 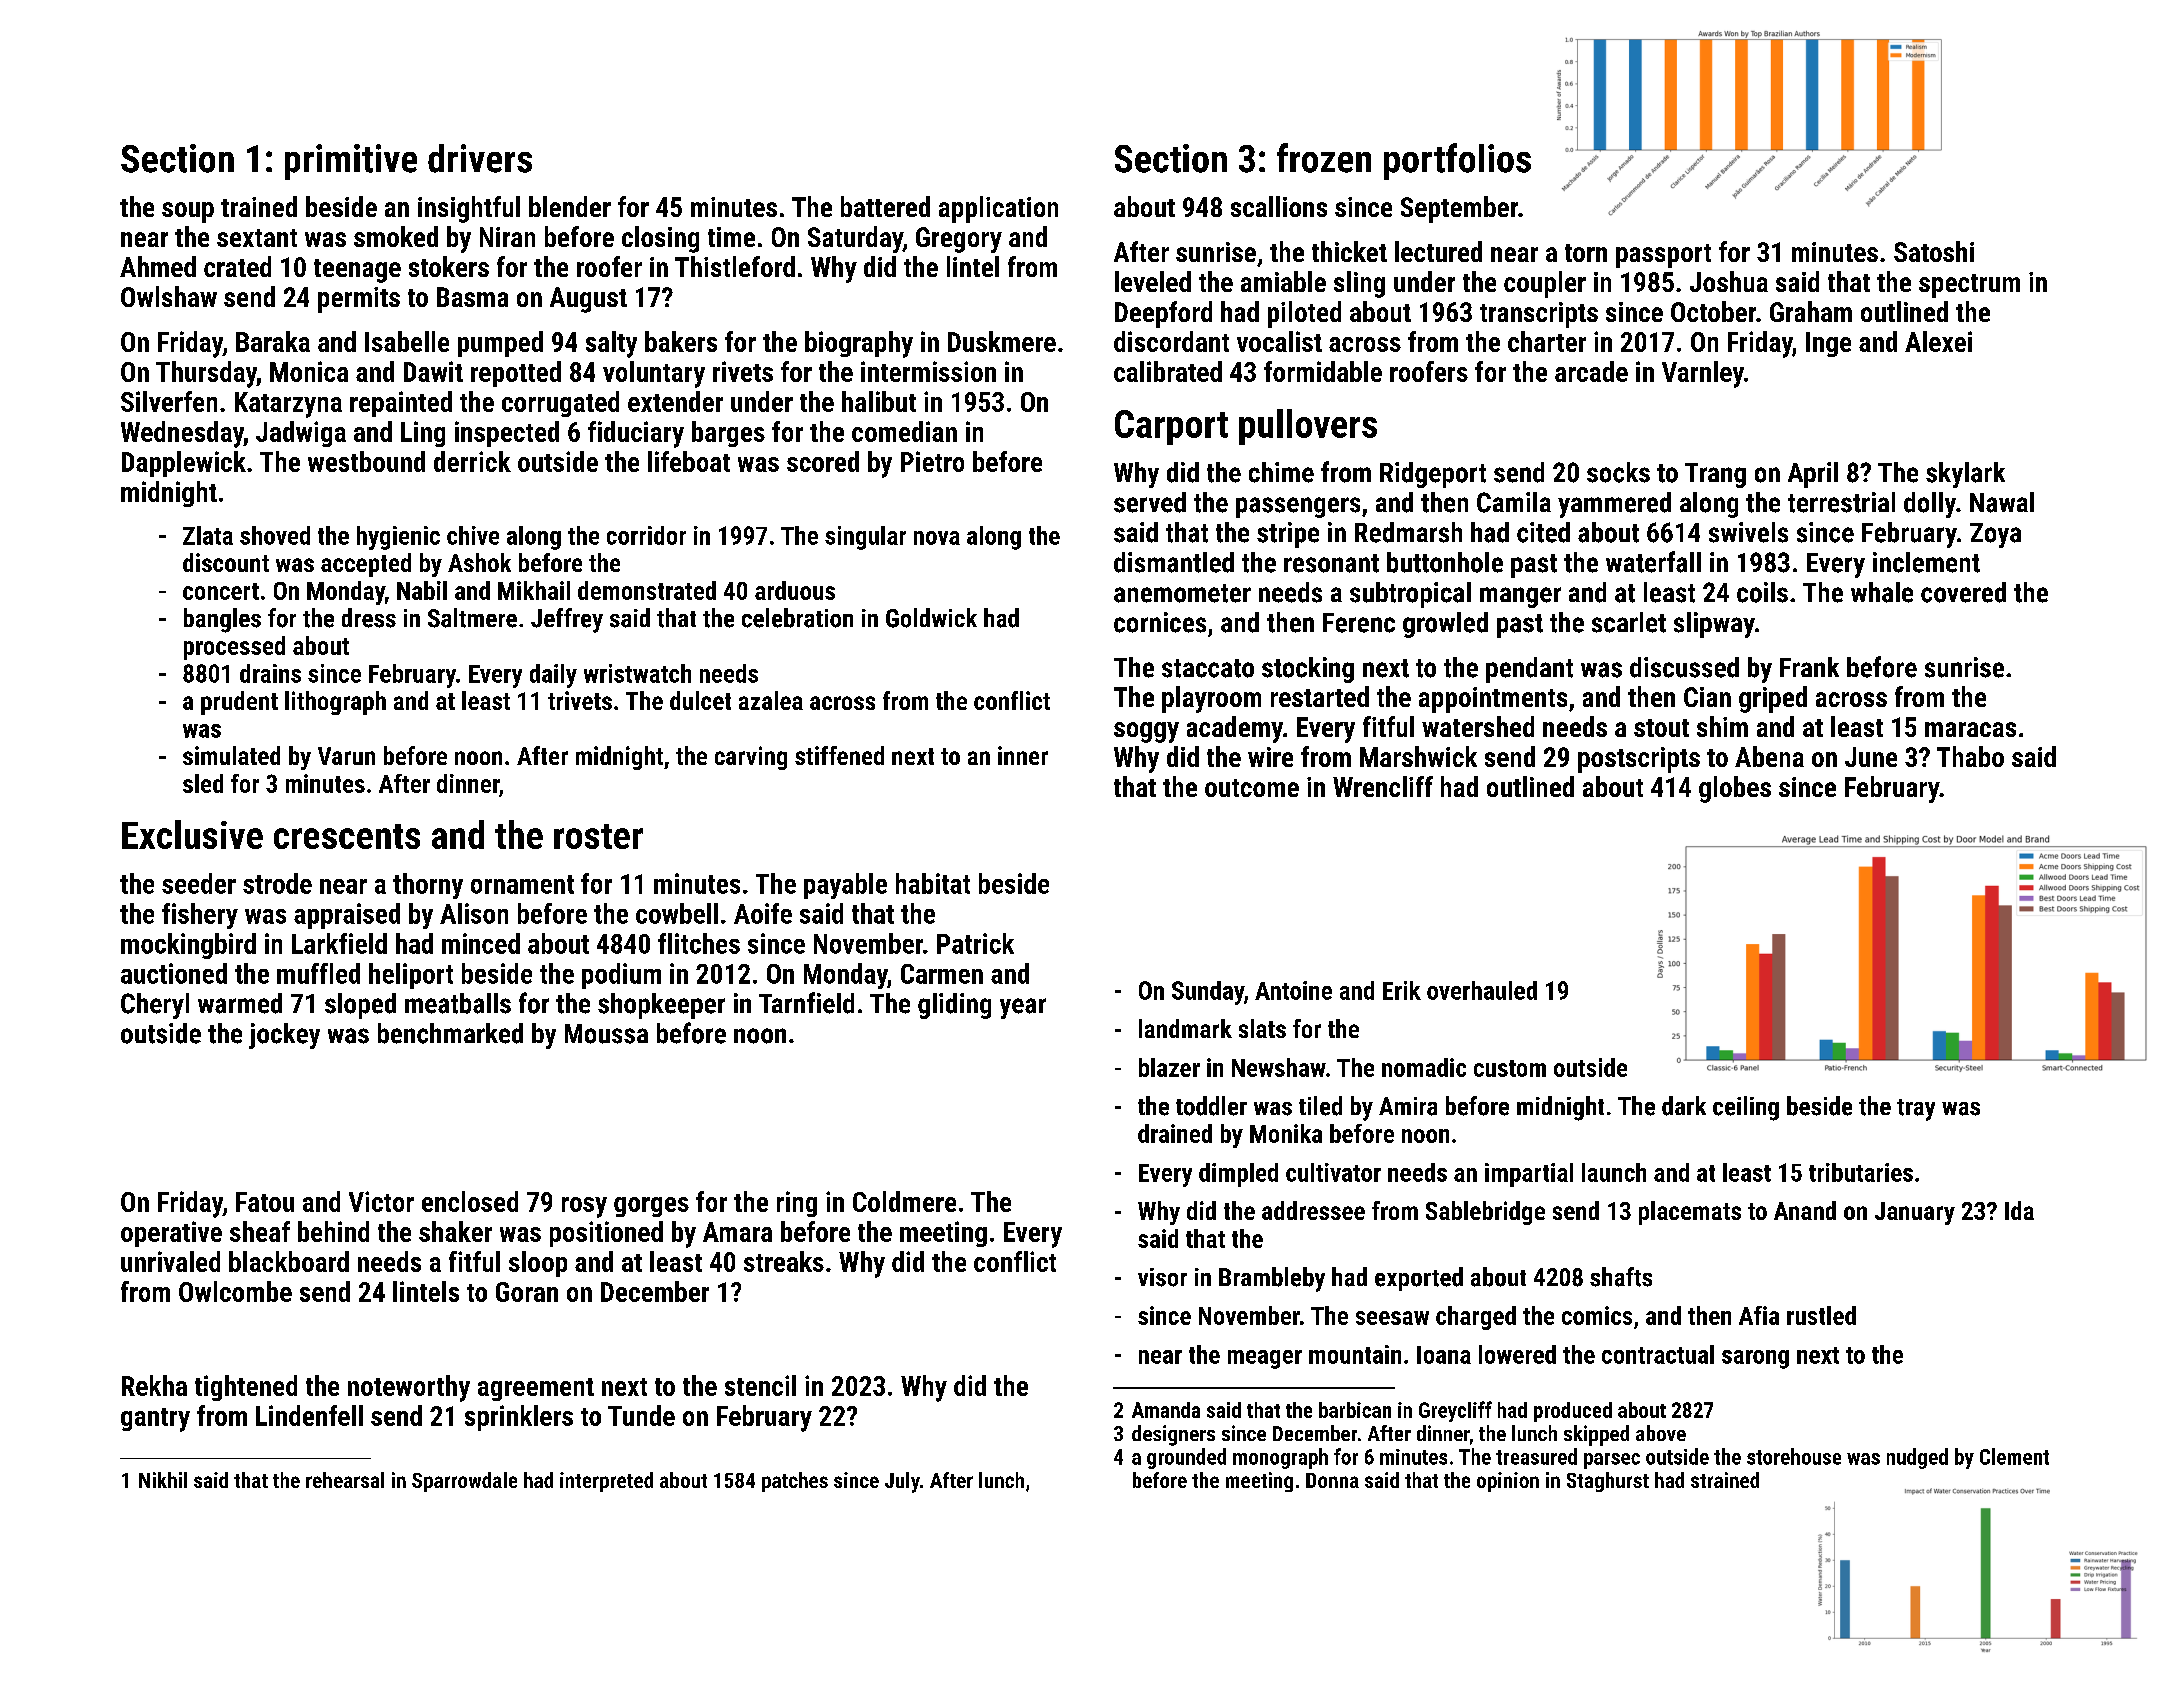 I want to click on Owlshaw, so click(x=169, y=296).
